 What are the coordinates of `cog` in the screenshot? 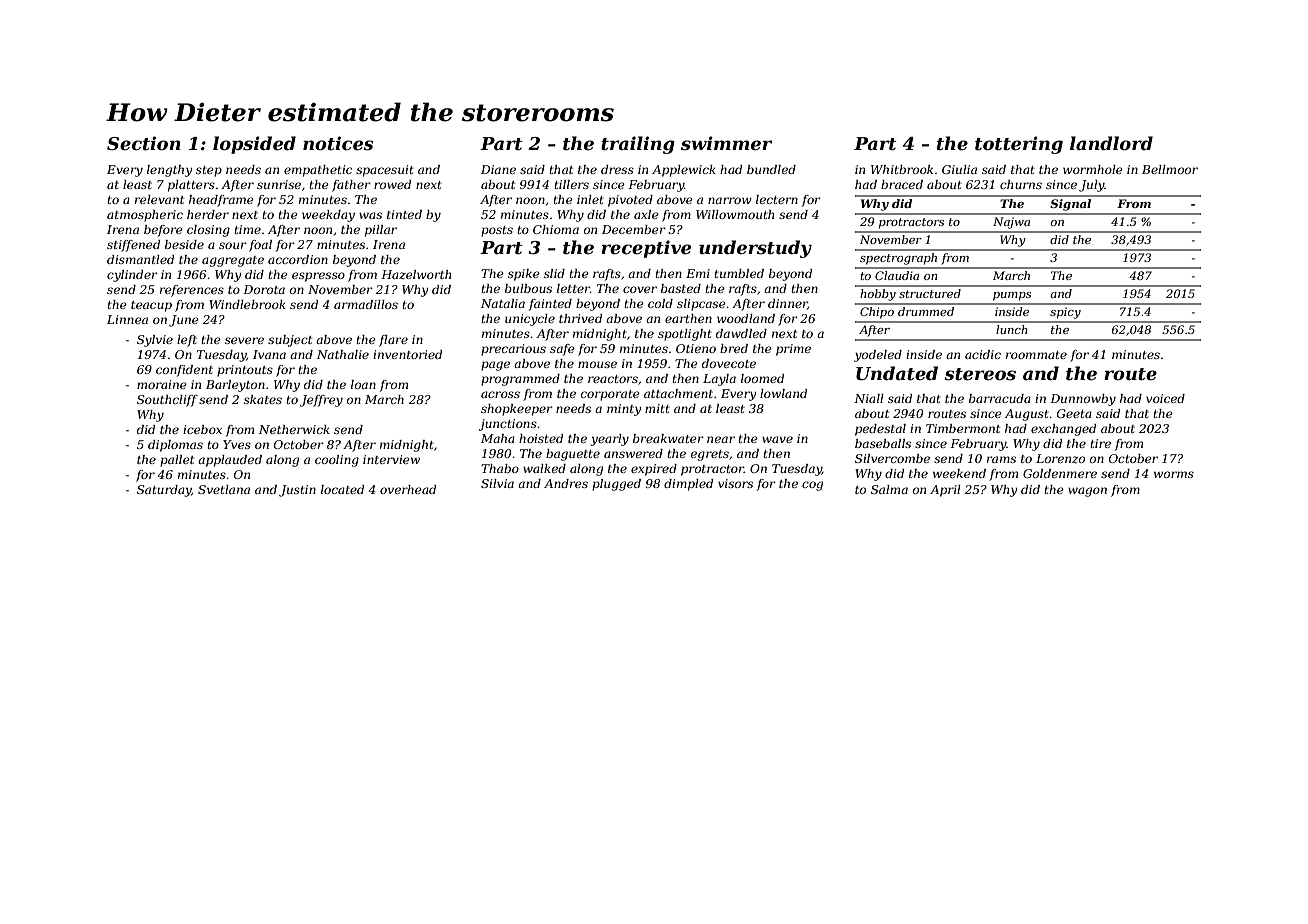 It's located at (812, 486).
